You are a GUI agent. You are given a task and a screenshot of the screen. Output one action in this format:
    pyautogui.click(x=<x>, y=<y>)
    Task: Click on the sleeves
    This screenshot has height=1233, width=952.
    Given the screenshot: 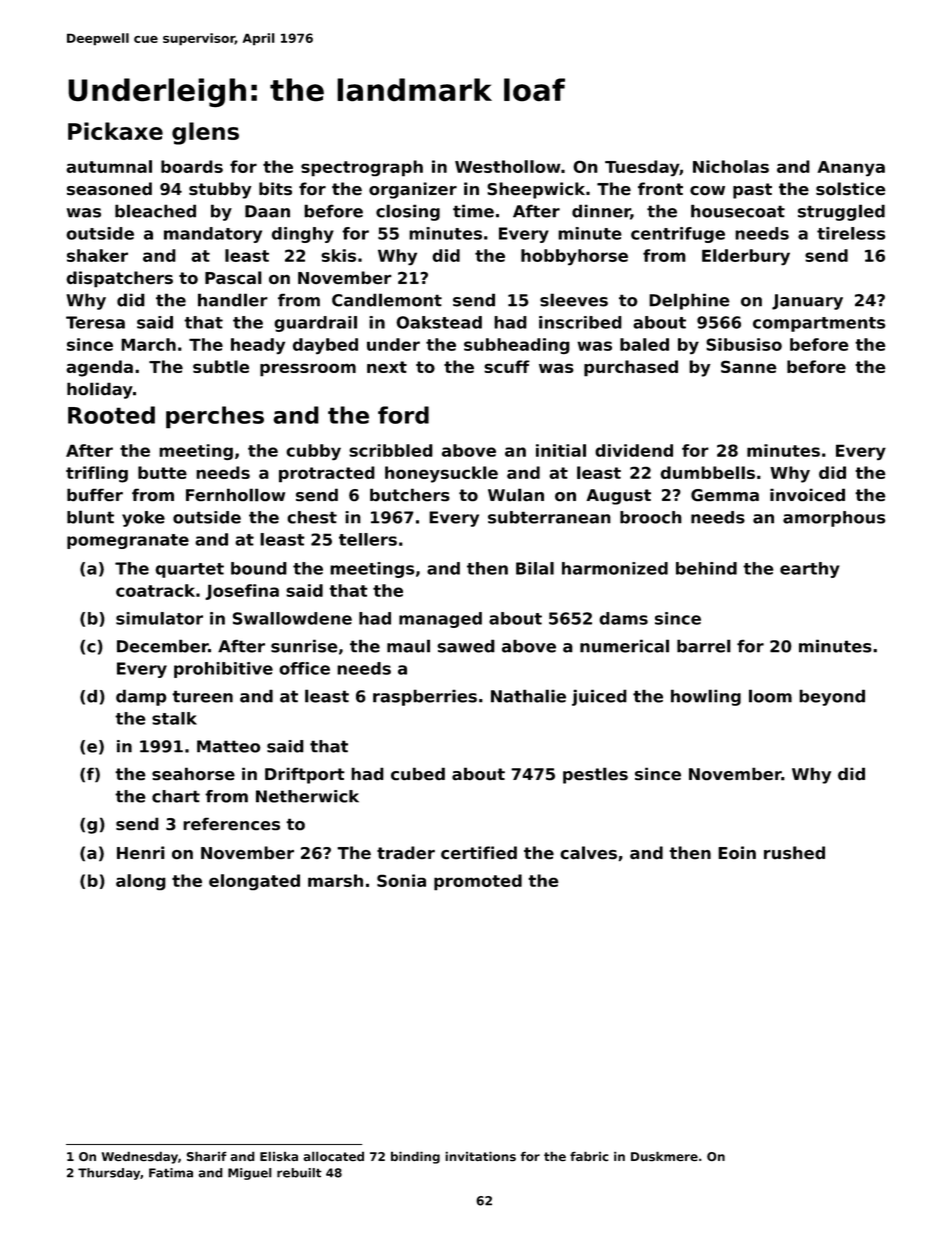 What is the action you would take?
    pyautogui.click(x=574, y=300)
